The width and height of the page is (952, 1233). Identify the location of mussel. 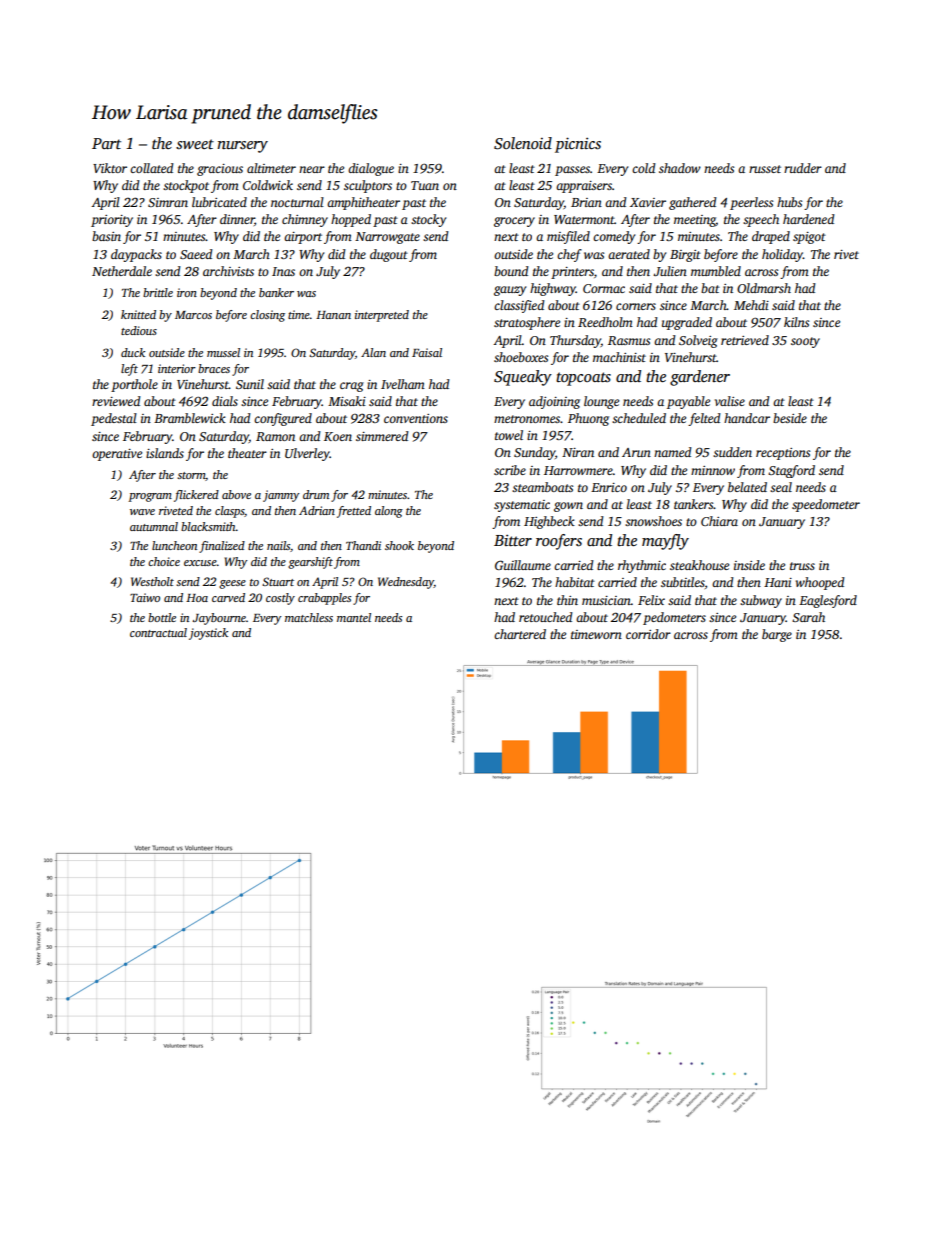
(223, 352).
